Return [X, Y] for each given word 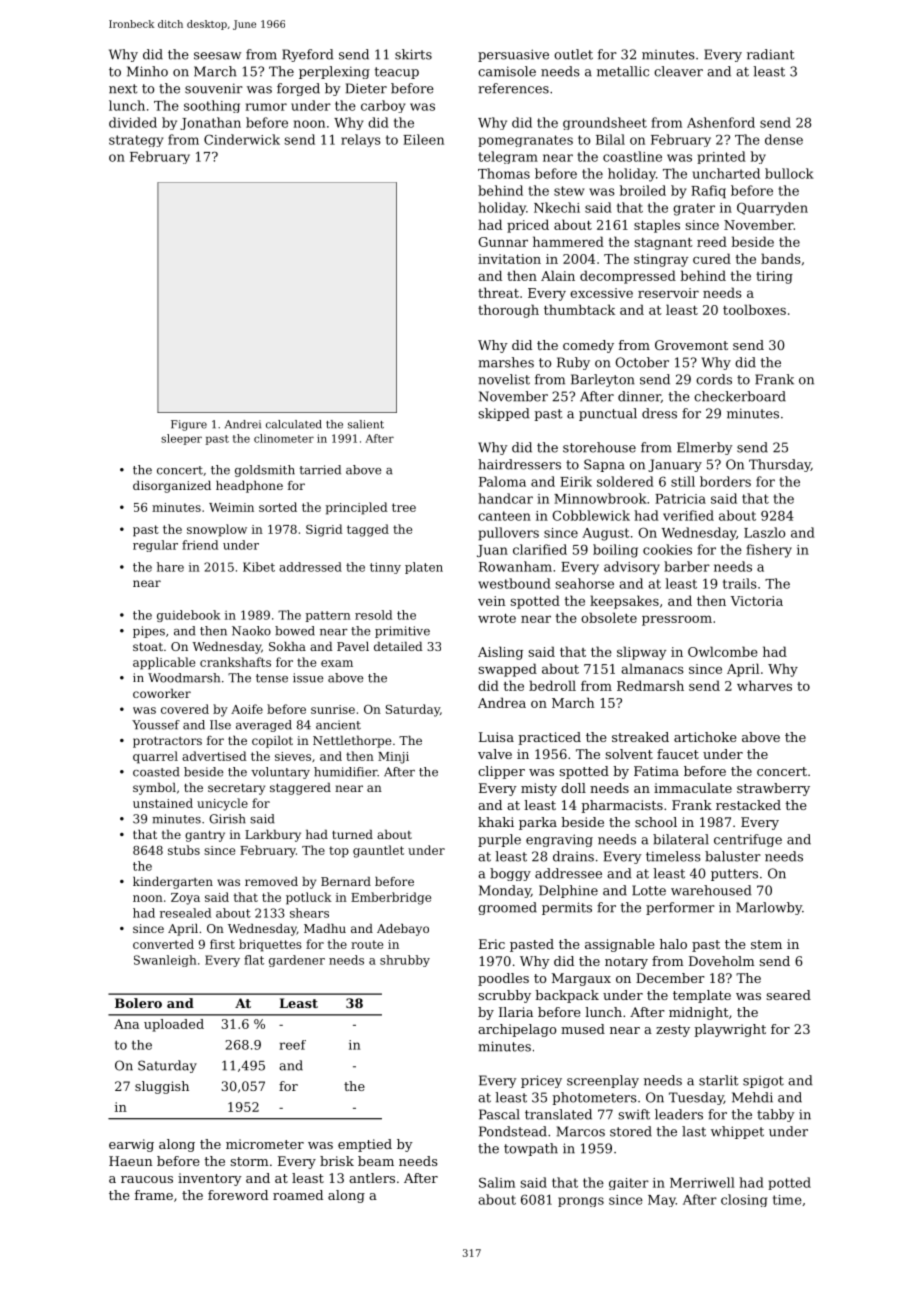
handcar [505, 498]
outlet [573, 54]
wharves [764, 685]
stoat [148, 647]
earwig [131, 1145]
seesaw [217, 56]
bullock [789, 173]
